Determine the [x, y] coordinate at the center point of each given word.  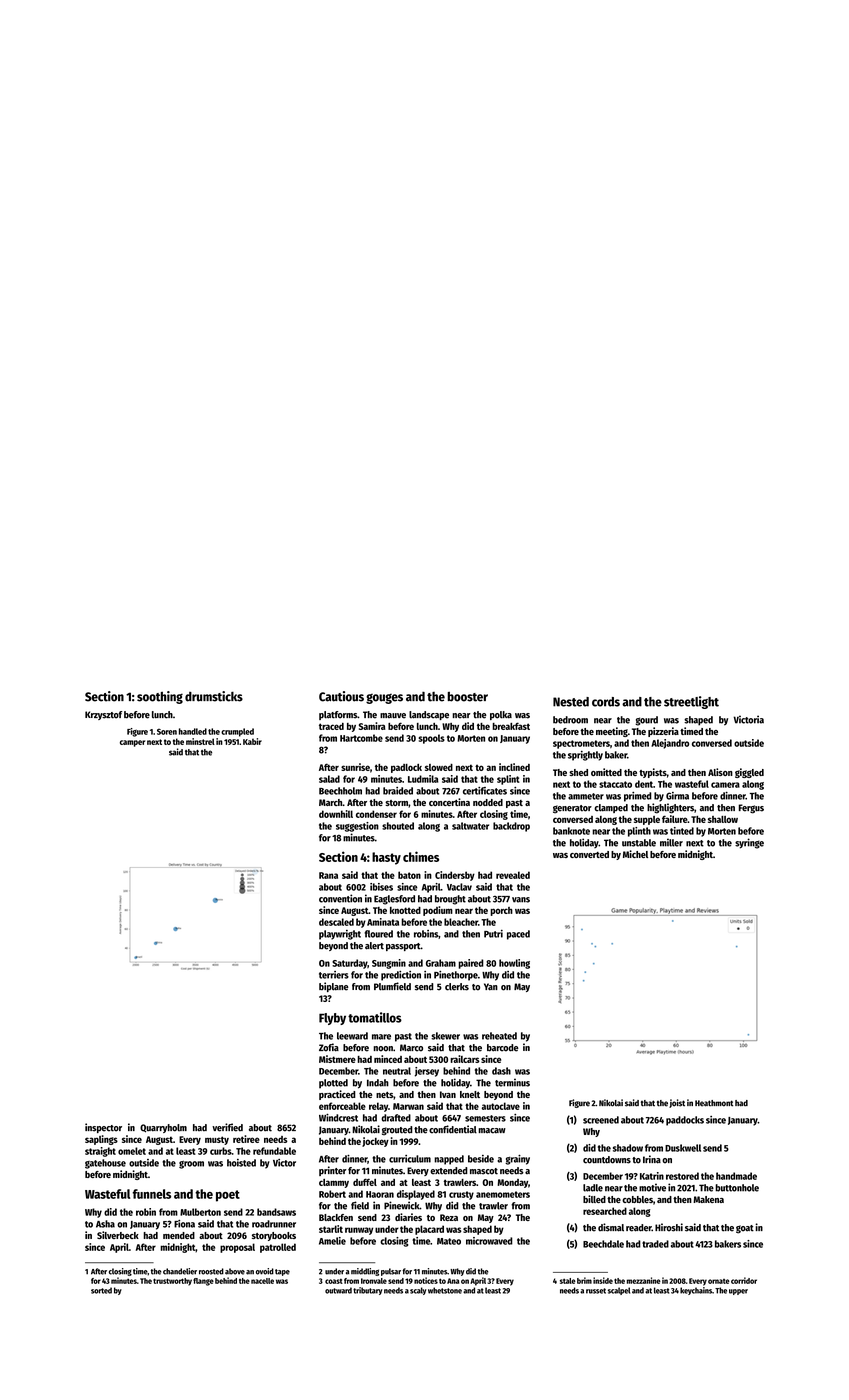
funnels [151, 1194]
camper [132, 743]
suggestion [357, 827]
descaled [336, 922]
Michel [635, 854]
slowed [439, 767]
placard [429, 1230]
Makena [708, 1199]
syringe [749, 843]
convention [340, 898]
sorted [101, 1290]
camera [725, 785]
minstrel [200, 741]
